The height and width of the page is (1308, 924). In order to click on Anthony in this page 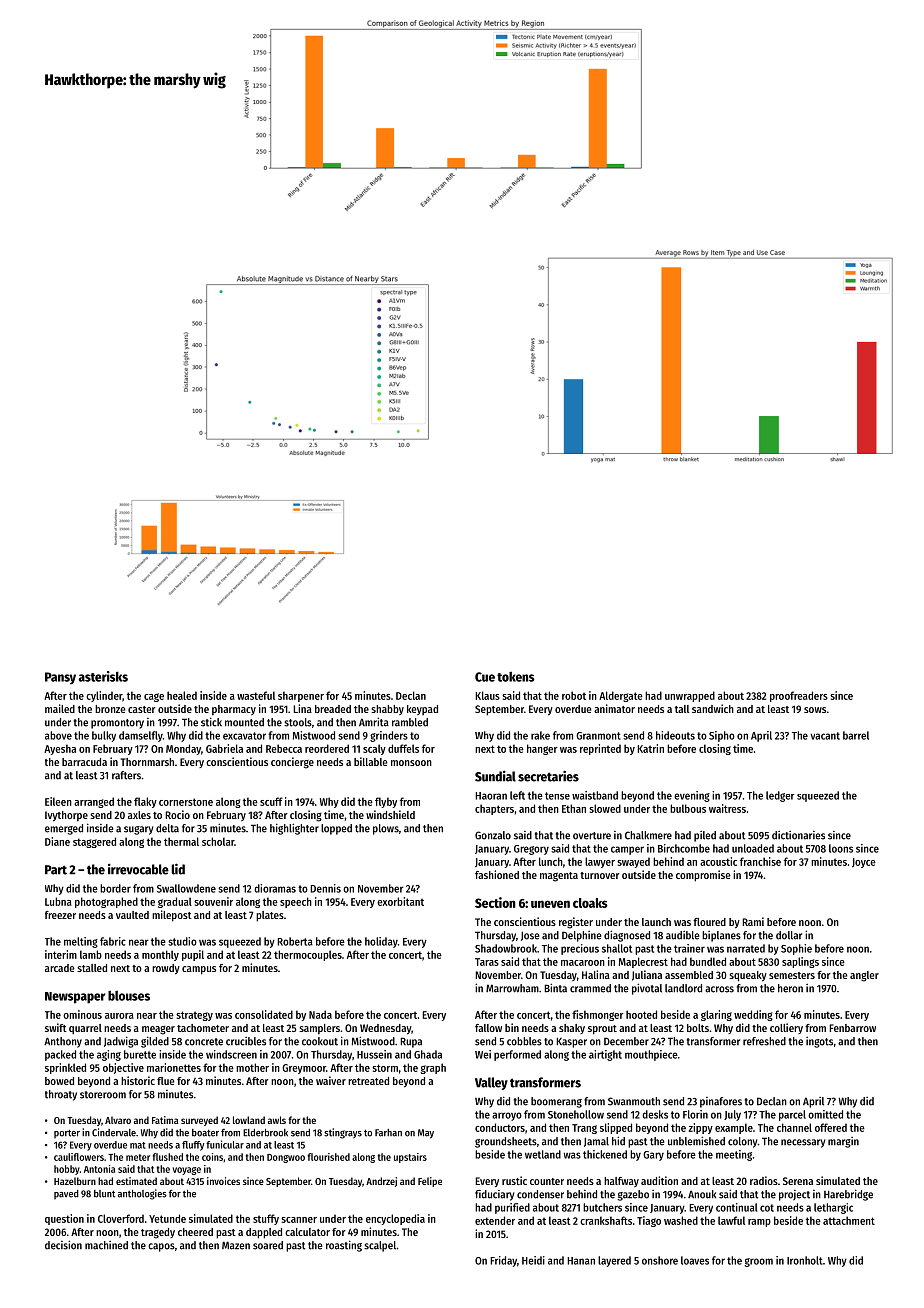, I will do `click(63, 1042)`.
